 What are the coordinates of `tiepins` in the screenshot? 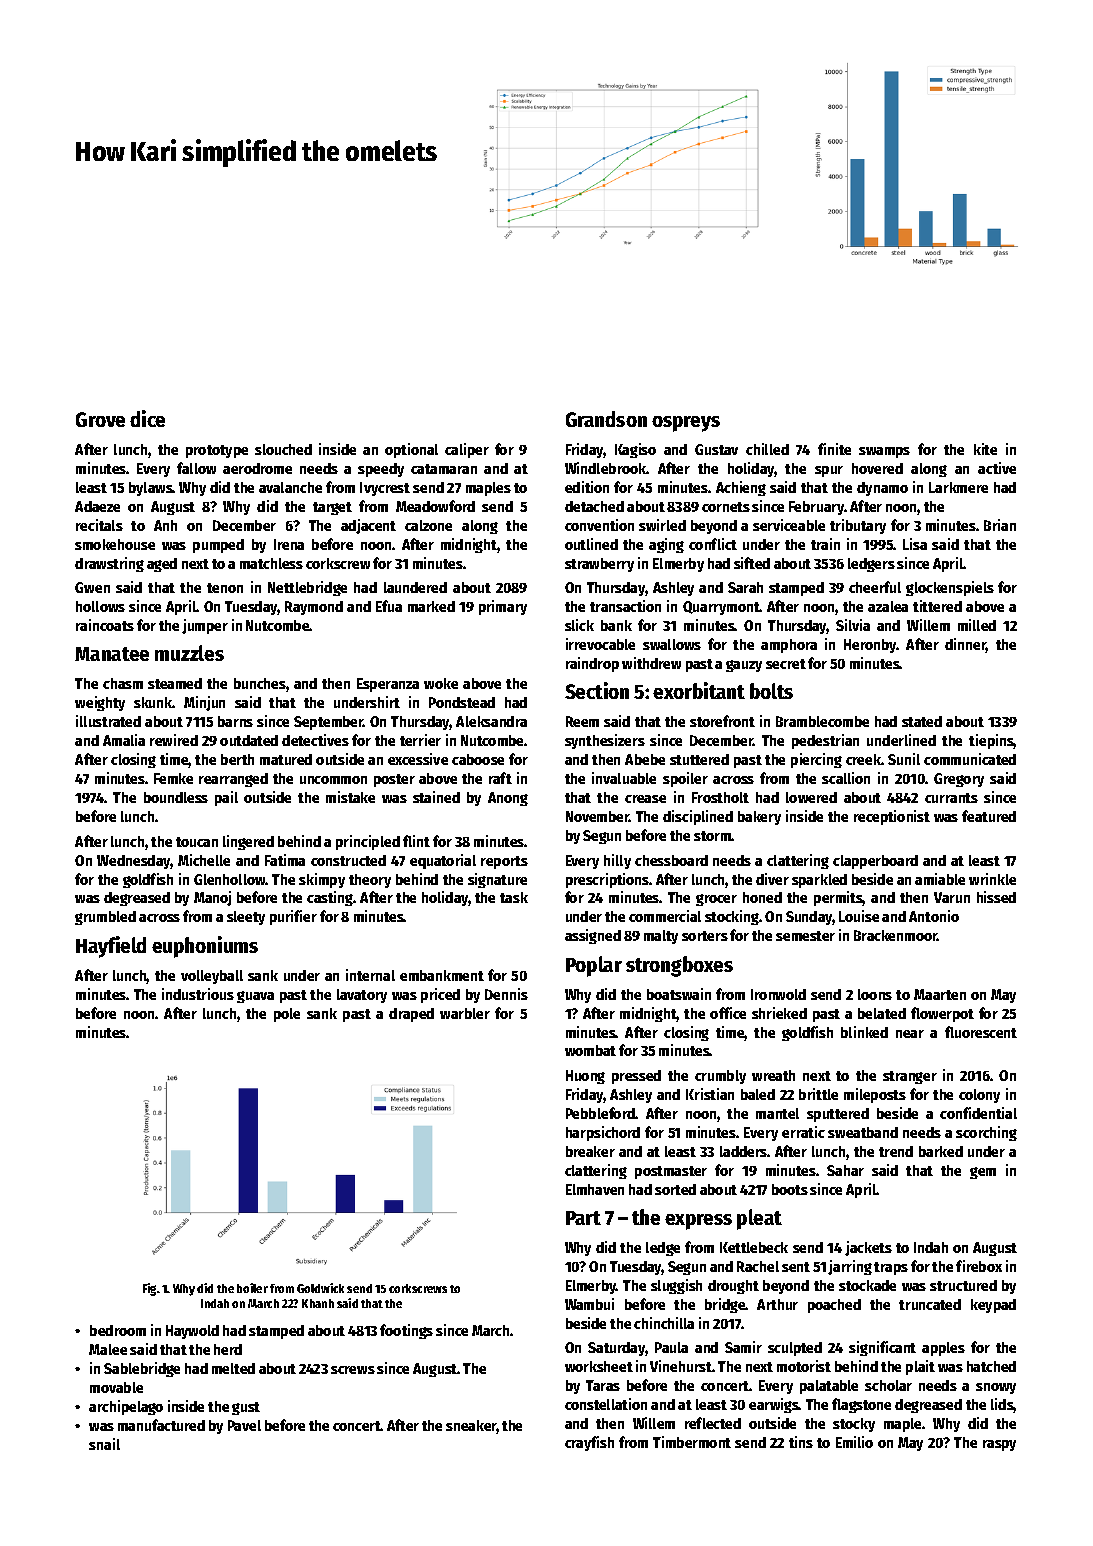 It's located at (991, 741).
